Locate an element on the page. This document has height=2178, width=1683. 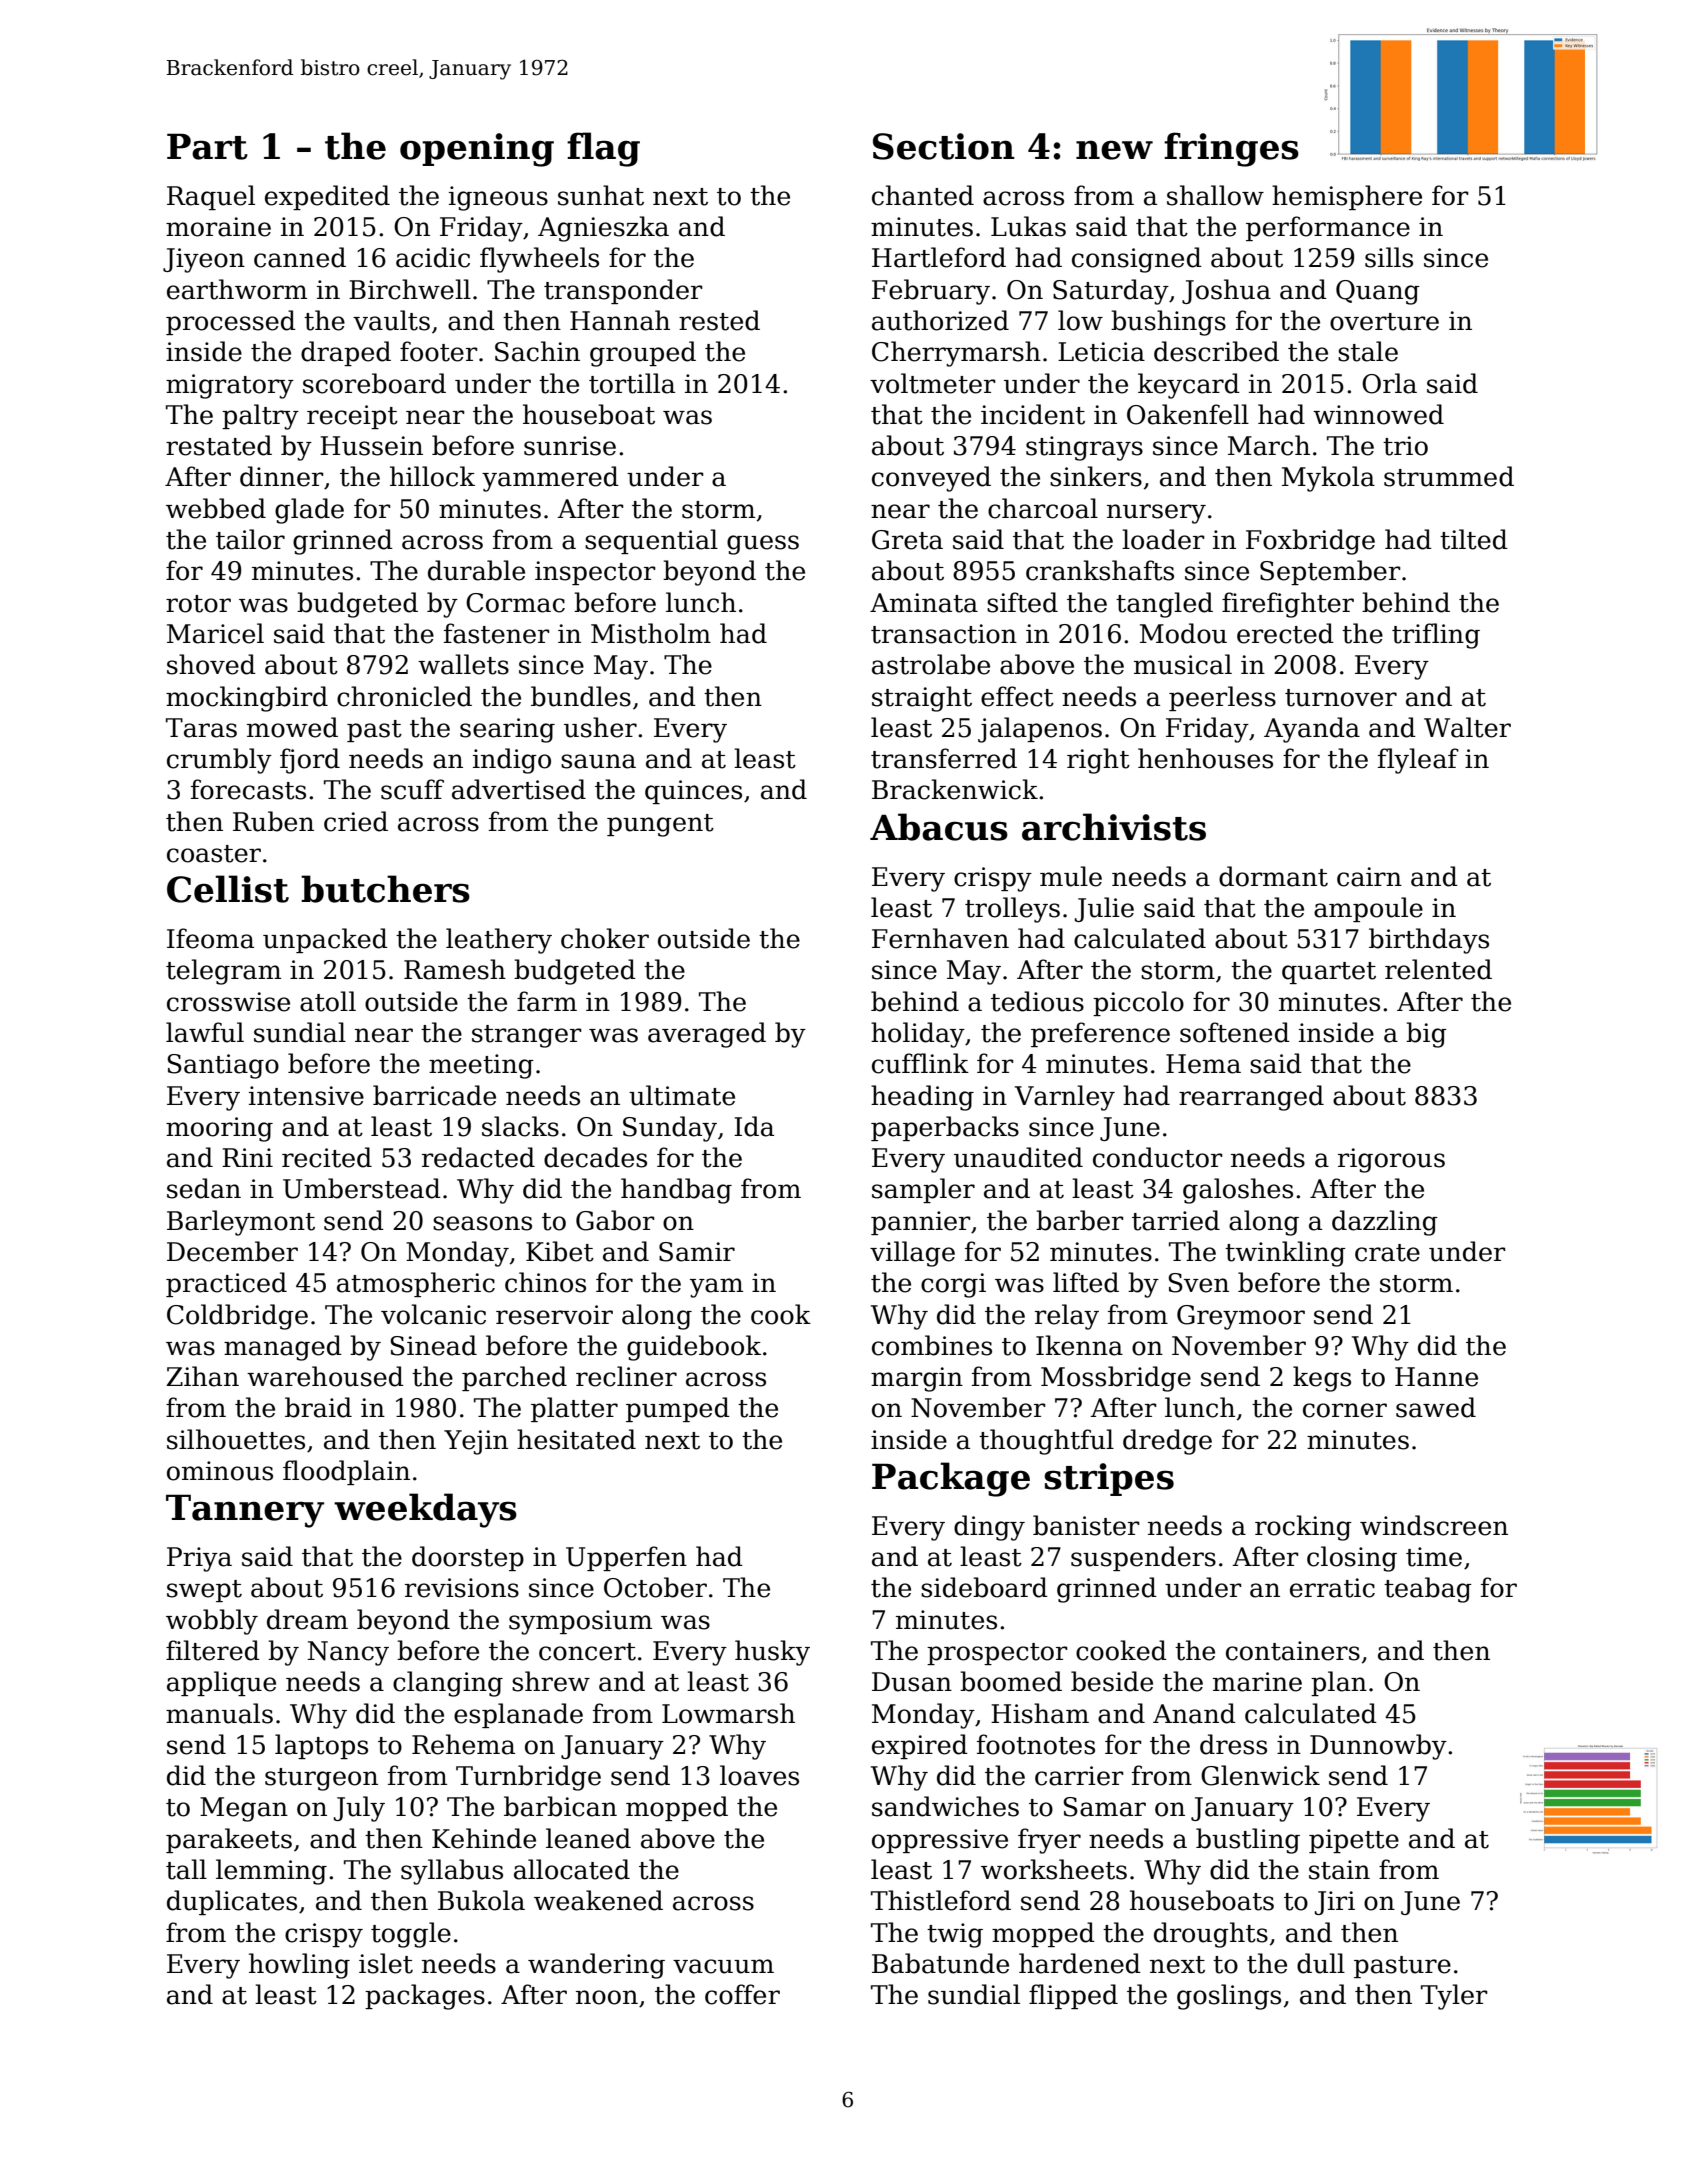
rigorous is located at coordinates (1391, 1160).
